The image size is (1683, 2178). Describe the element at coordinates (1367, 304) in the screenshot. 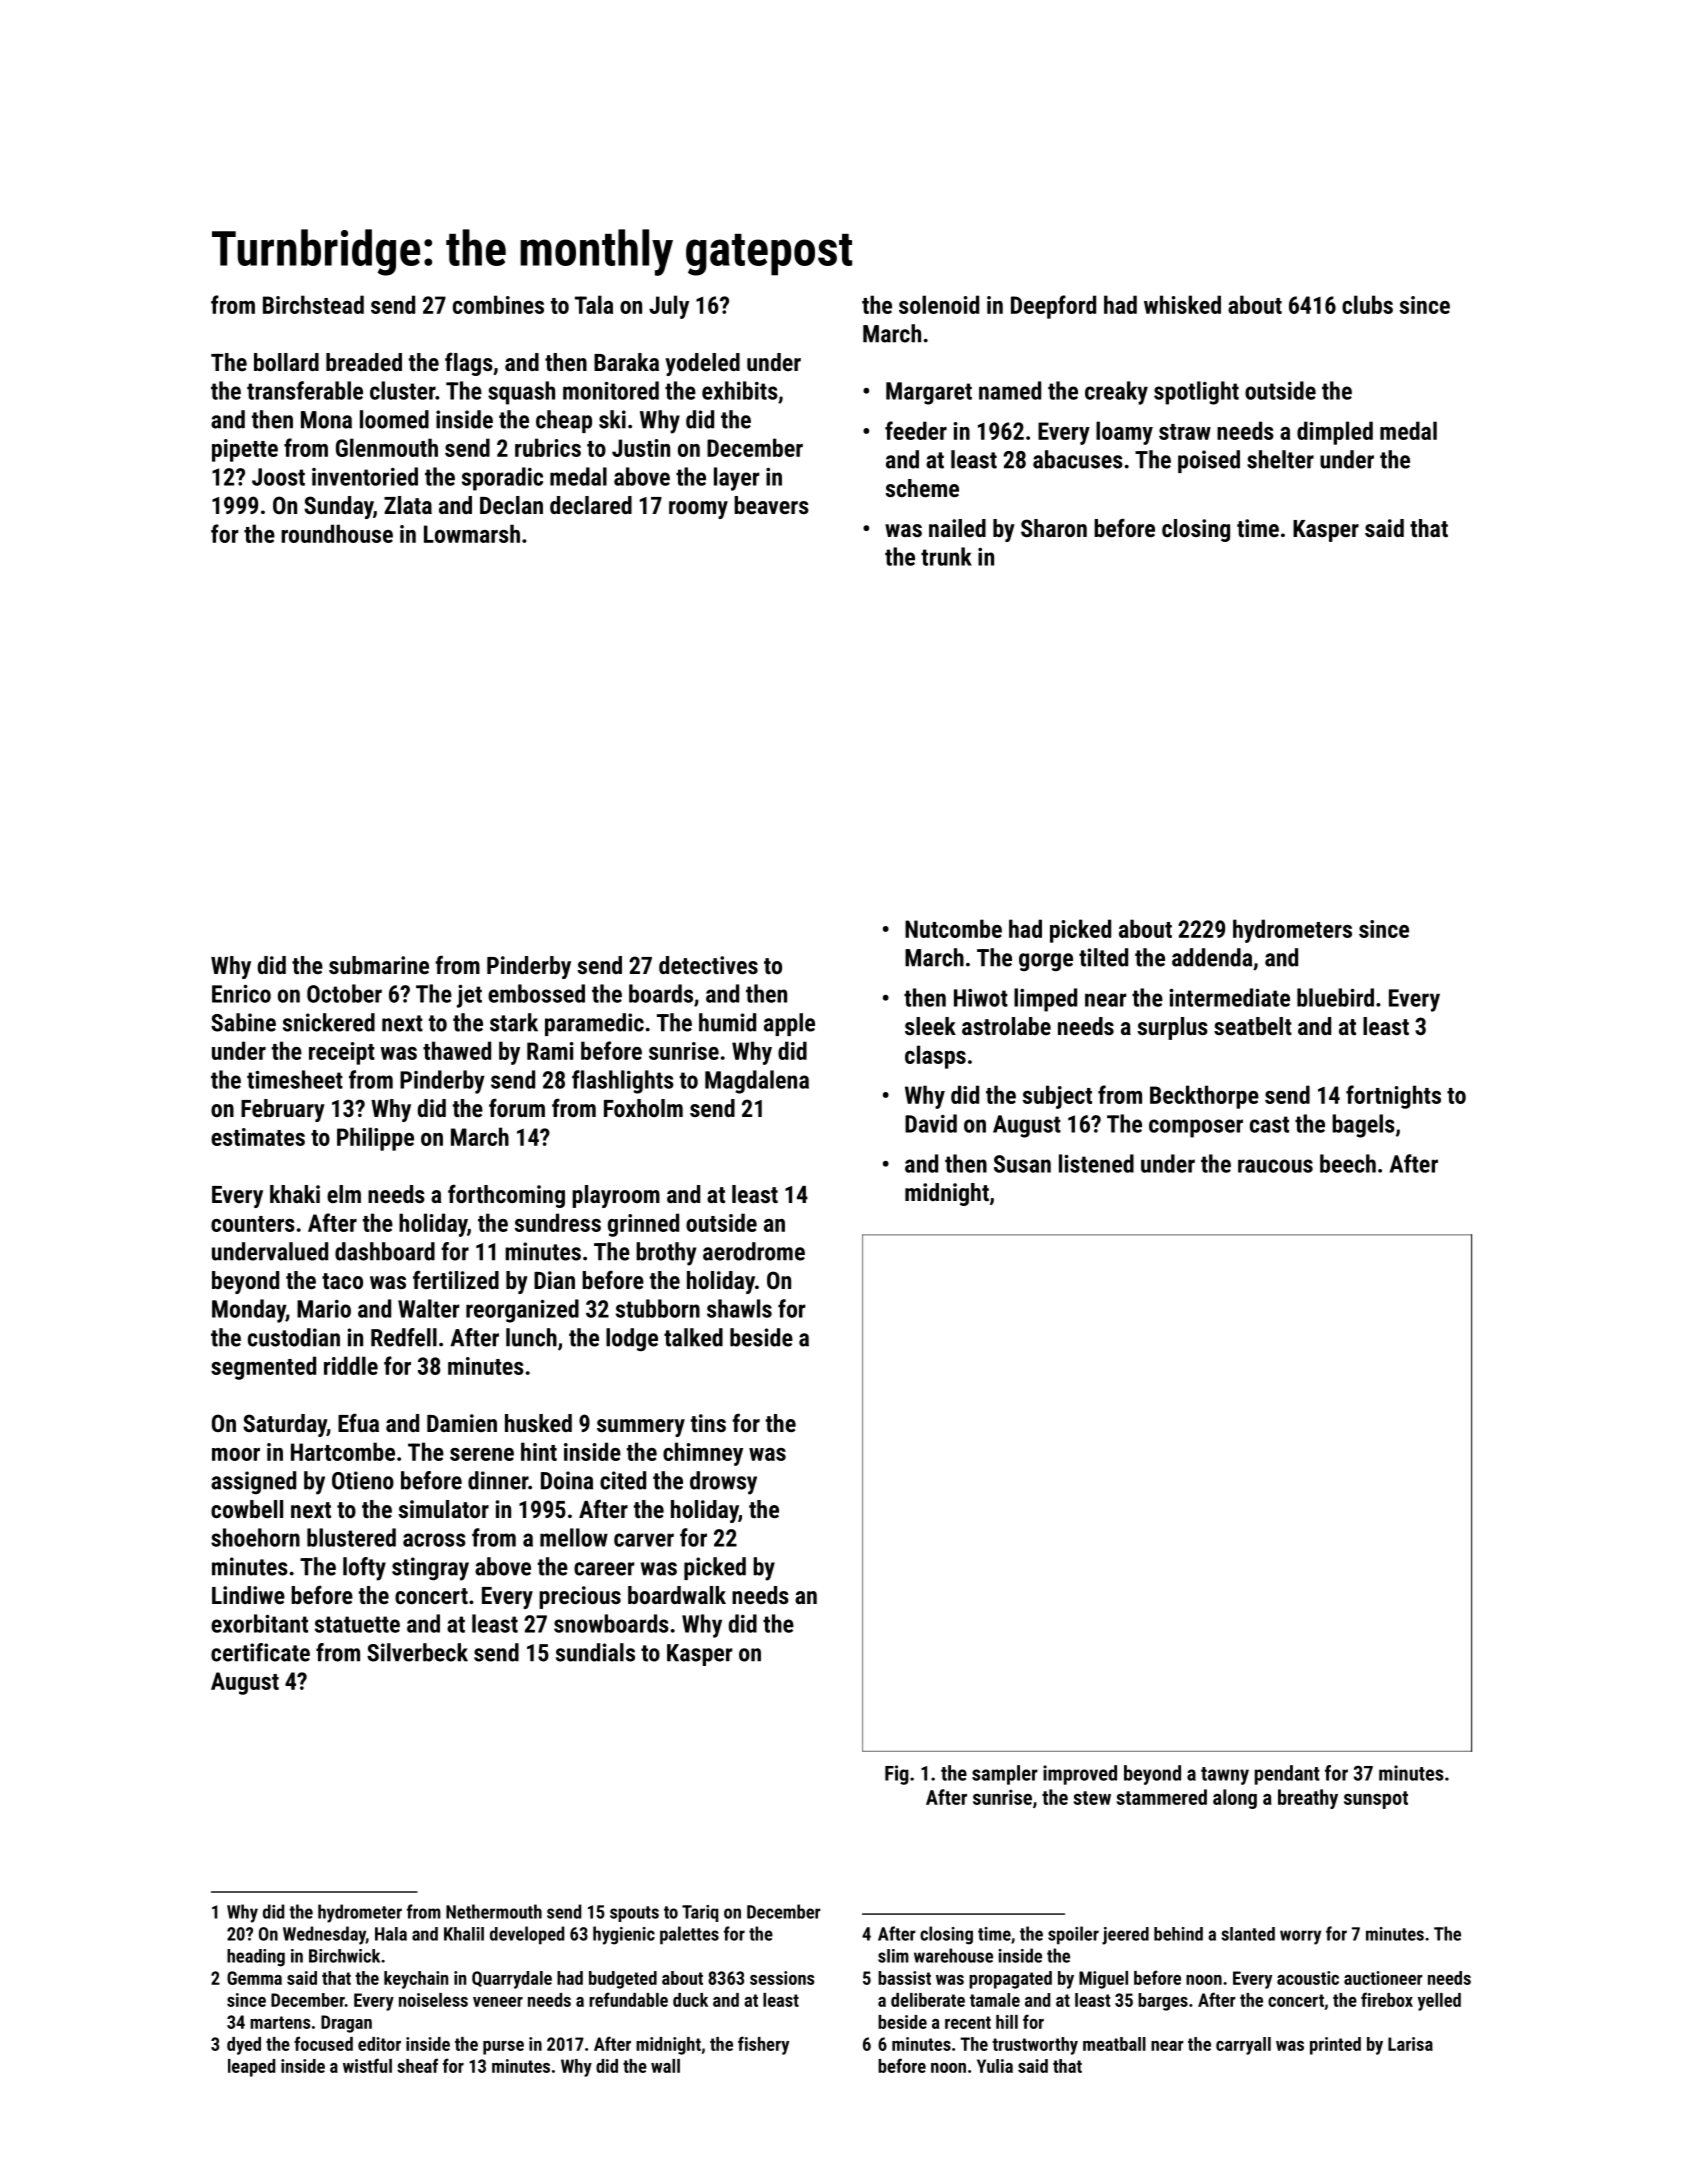

I see `clubs` at that location.
